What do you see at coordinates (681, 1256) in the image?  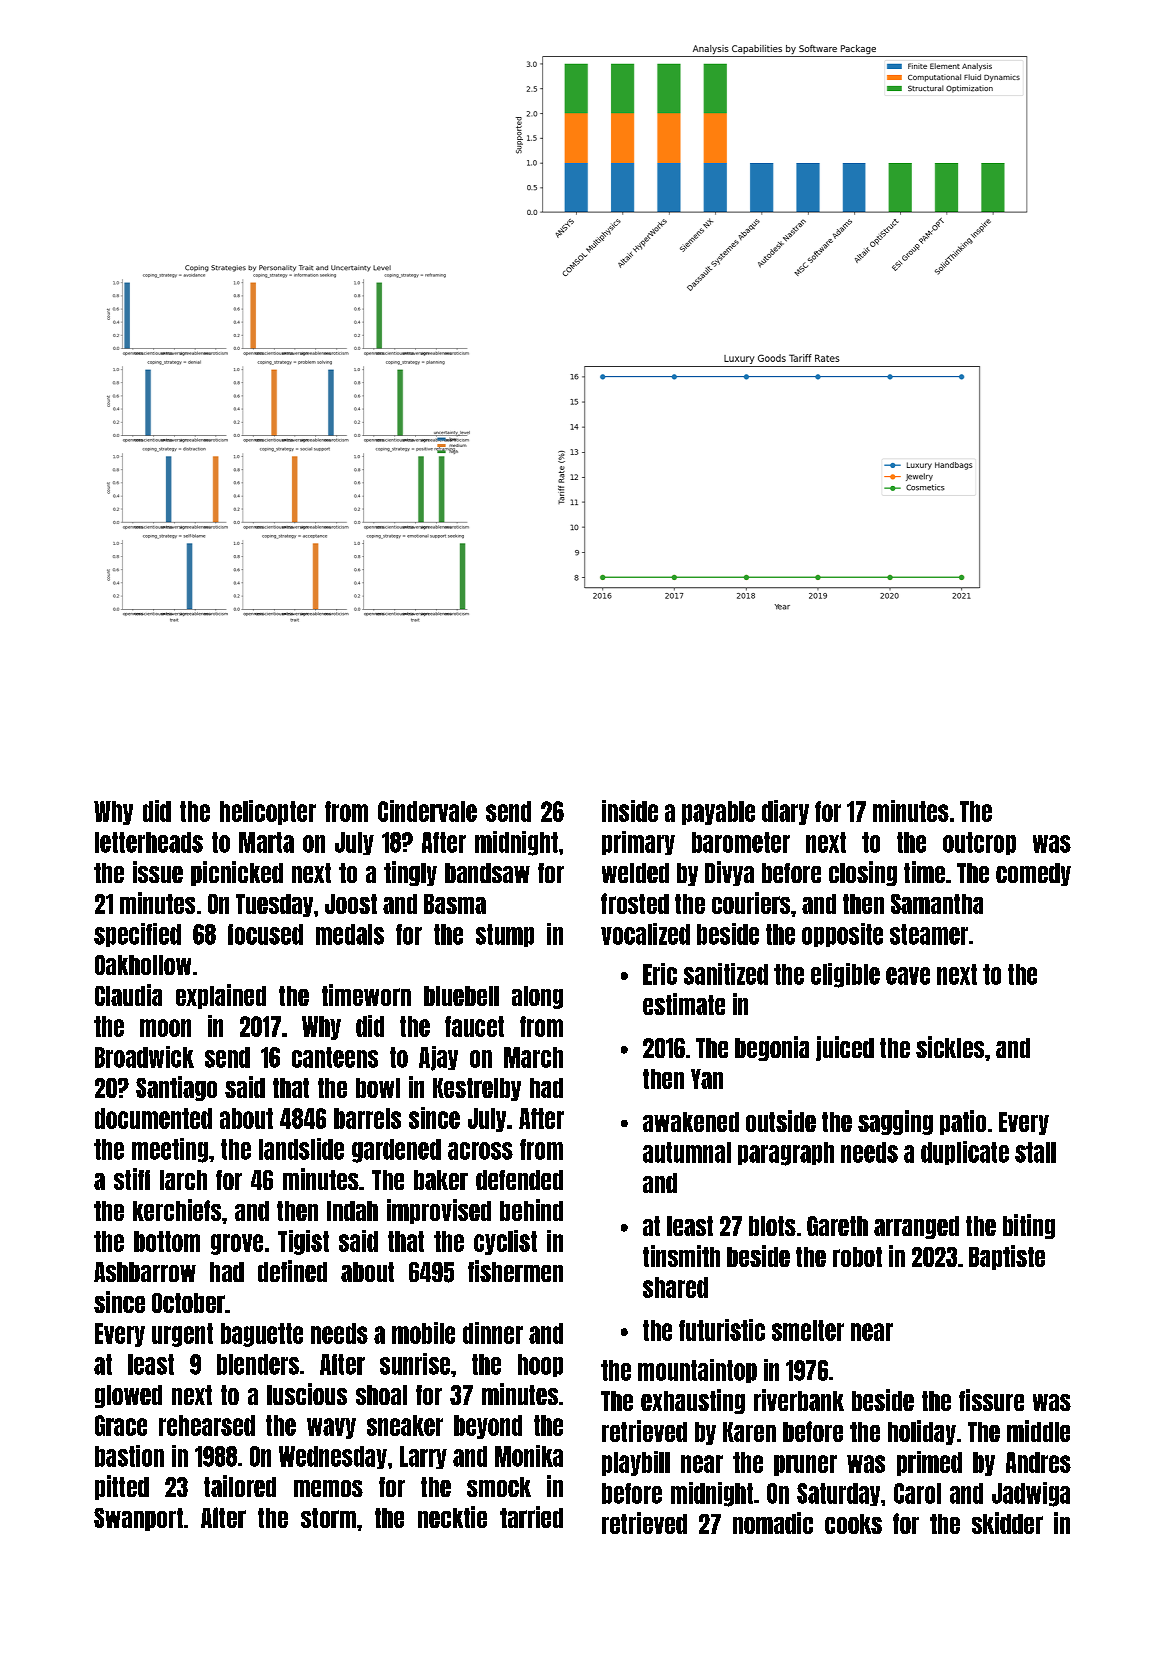 I see `tinsmith` at bounding box center [681, 1256].
